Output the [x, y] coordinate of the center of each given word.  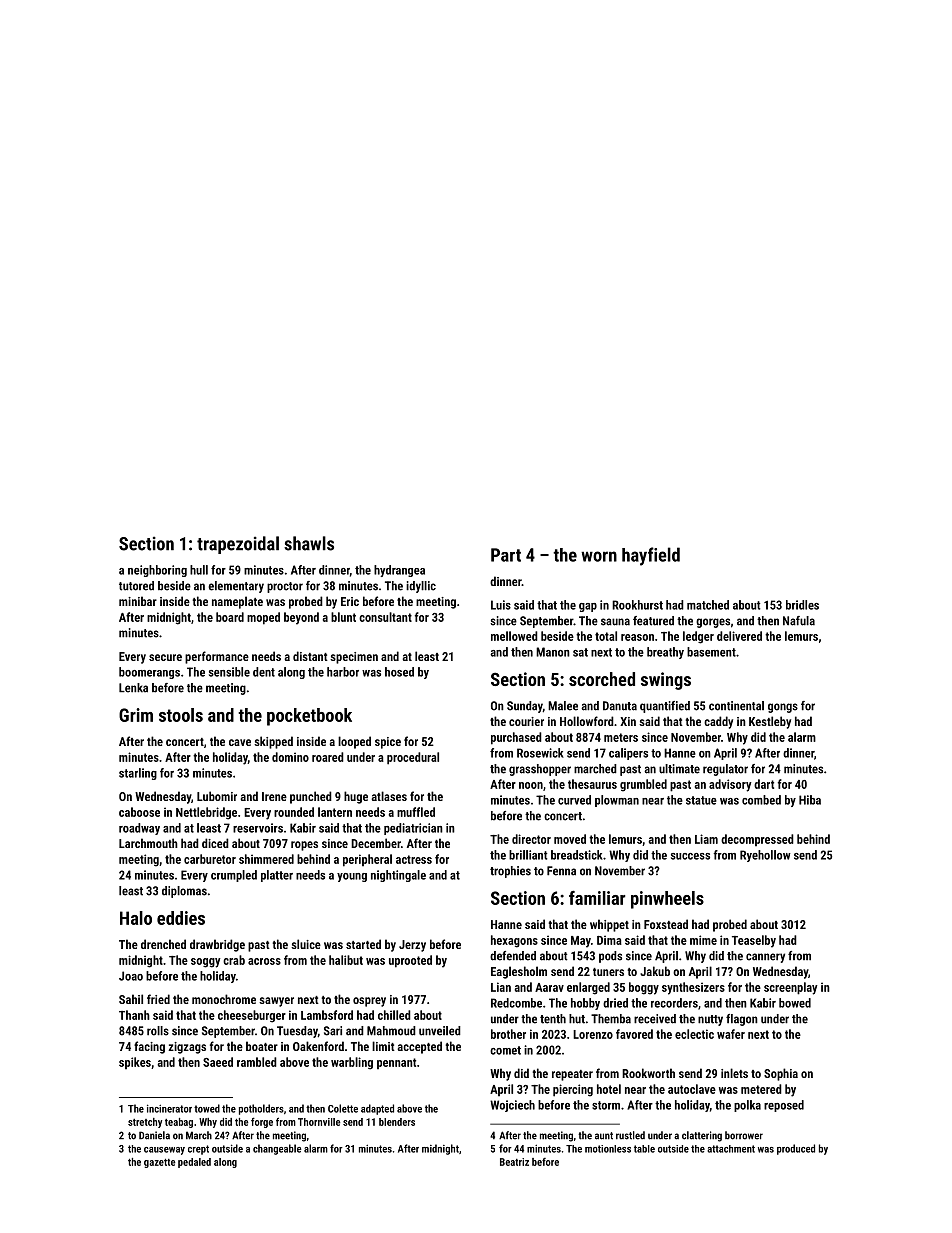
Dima [609, 940]
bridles [802, 605]
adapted [377, 1109]
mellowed [514, 636]
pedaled [194, 1163]
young [352, 877]
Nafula [799, 621]
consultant [385, 617]
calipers [628, 754]
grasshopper [540, 770]
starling [138, 774]
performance [217, 657]
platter [277, 876]
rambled [257, 1062]
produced [796, 1149]
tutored [136, 586]
